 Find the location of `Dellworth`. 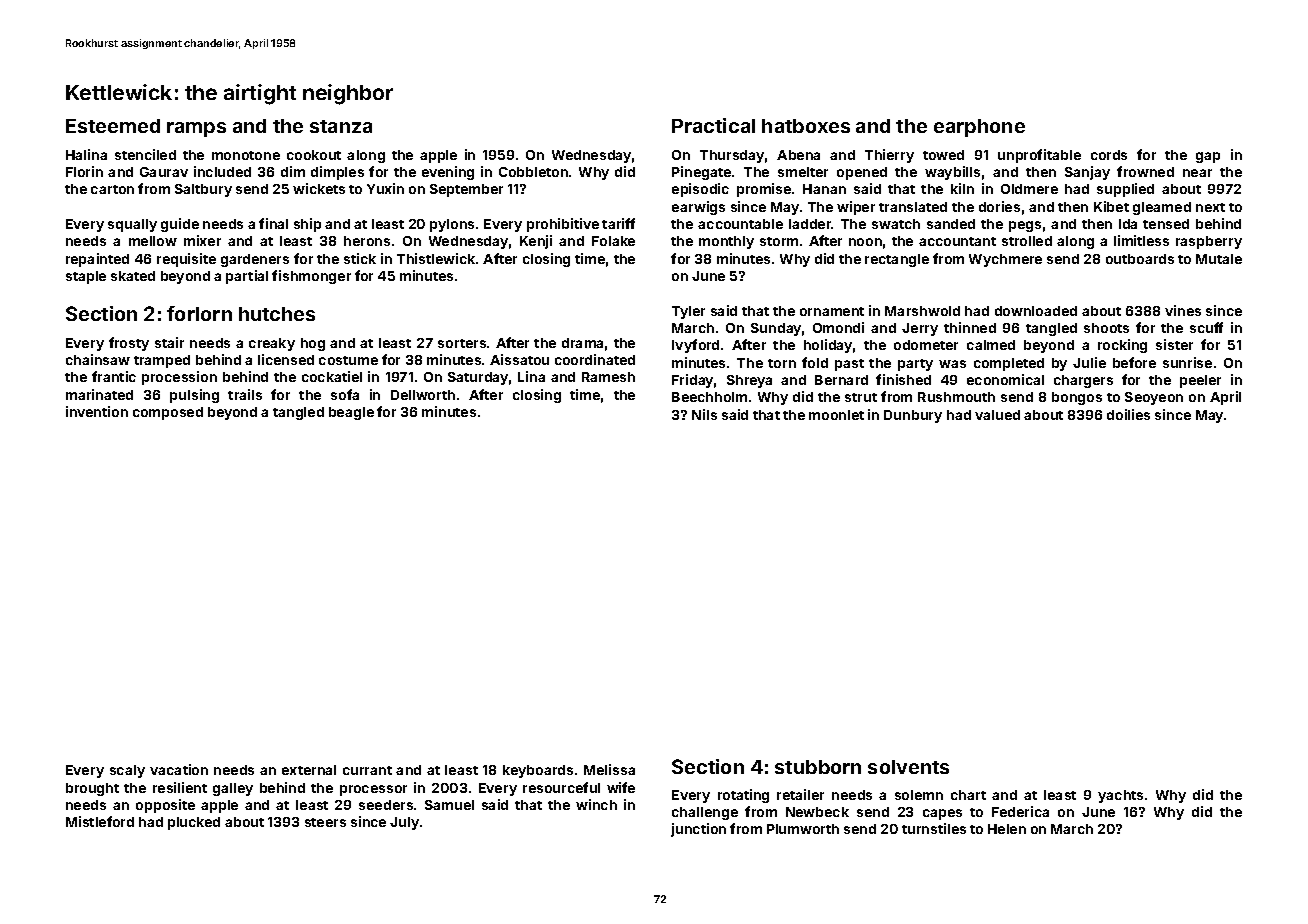

Dellworth is located at coordinates (423, 395).
